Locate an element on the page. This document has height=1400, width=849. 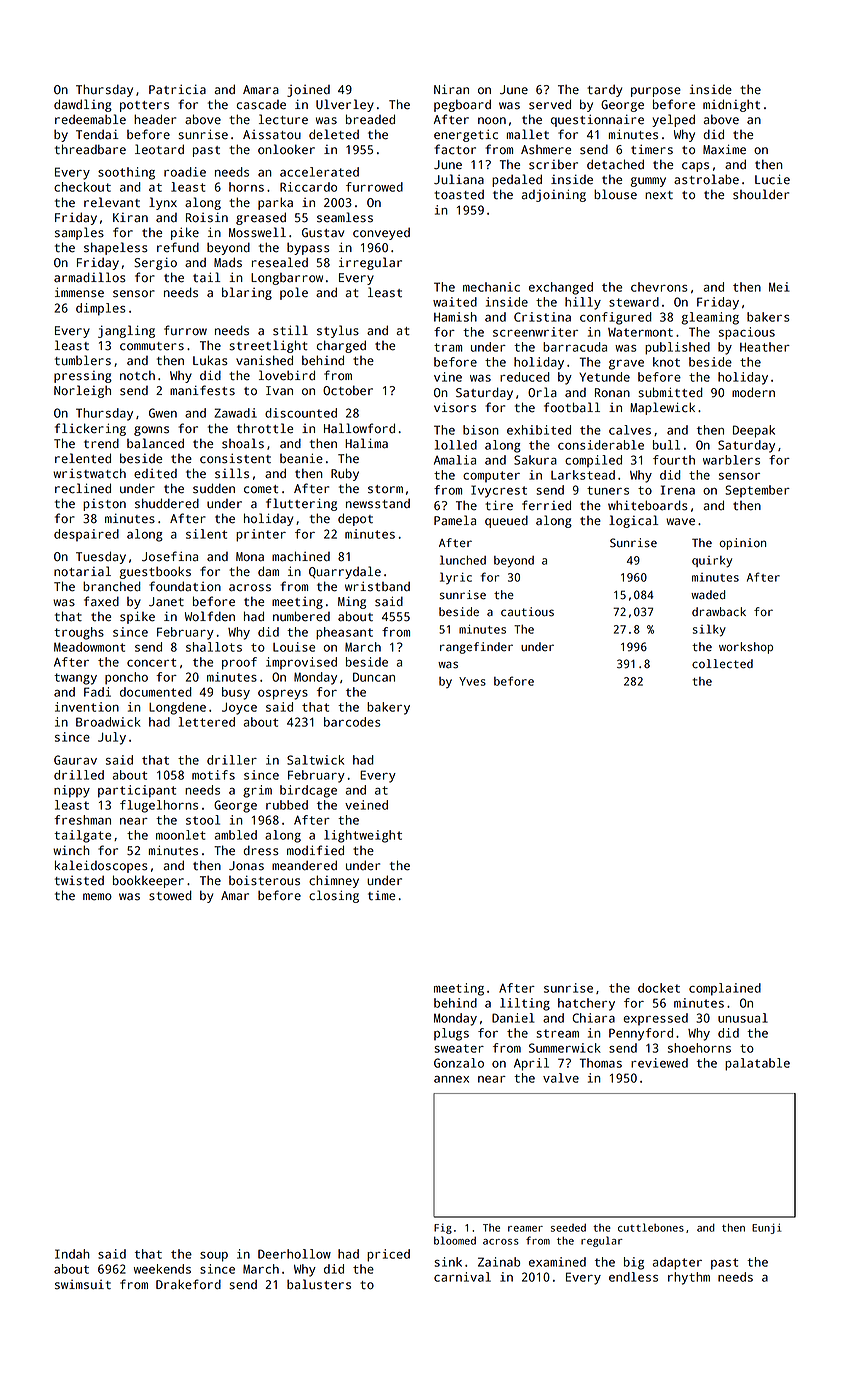
midnight is located at coordinates (731, 105).
